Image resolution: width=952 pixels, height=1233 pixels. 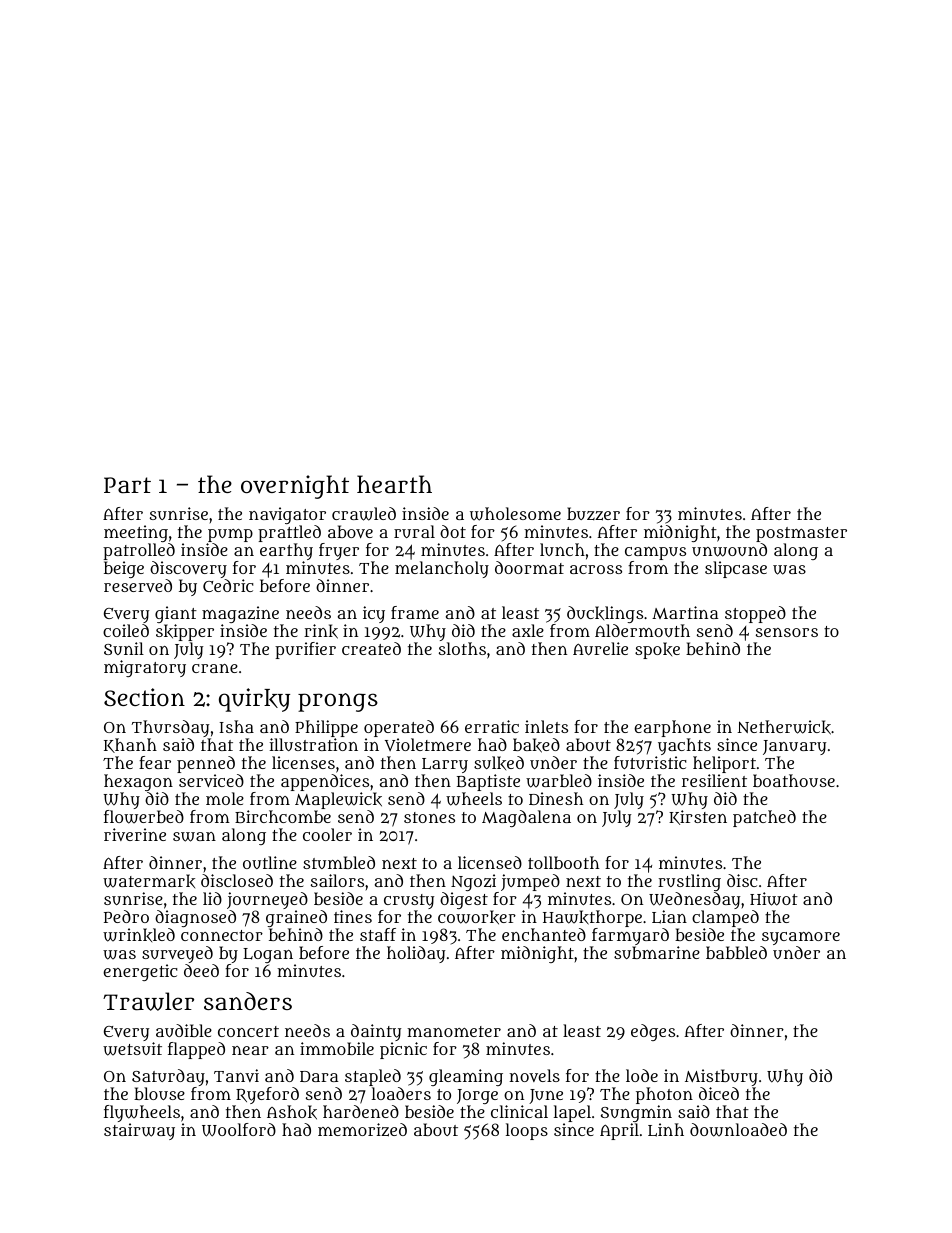 I want to click on gleaming, so click(x=466, y=1077).
